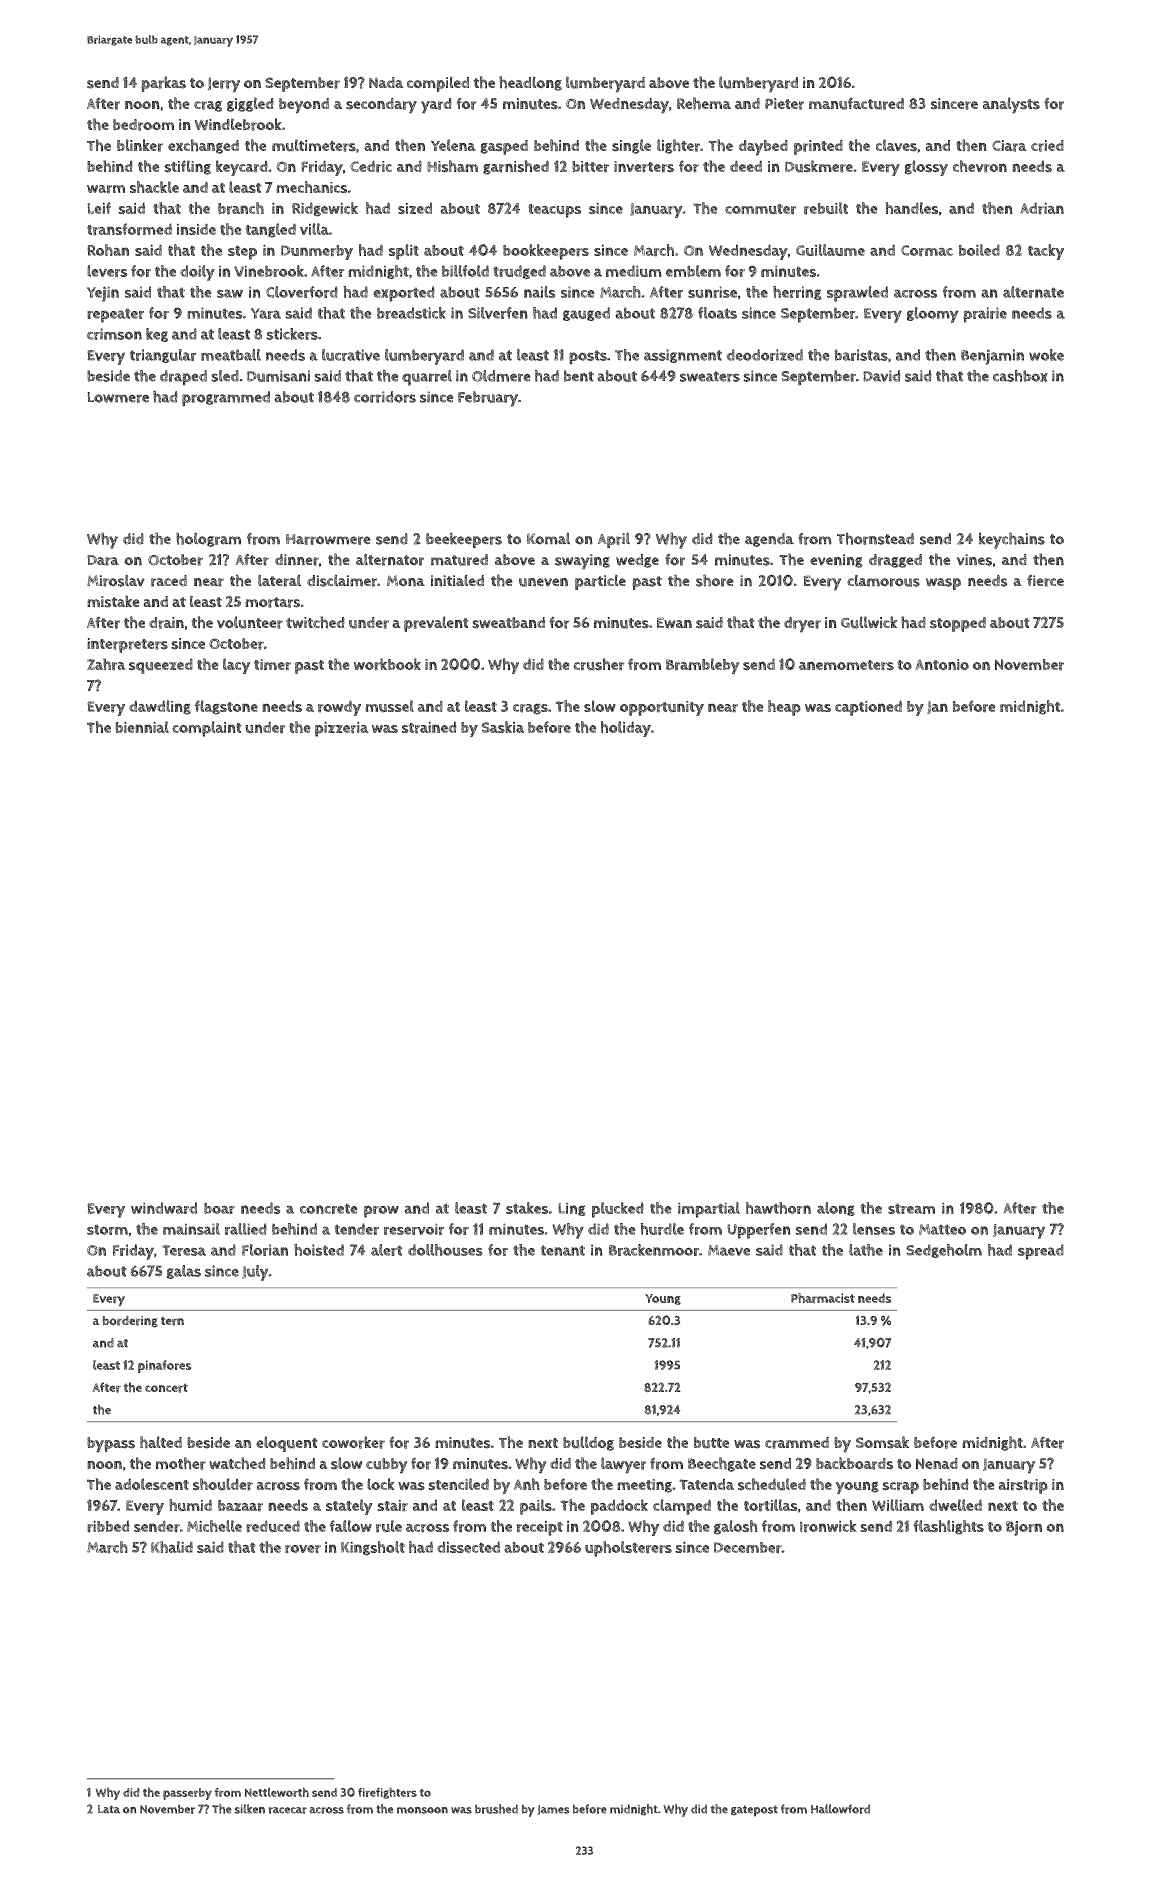  What do you see at coordinates (1041, 1252) in the screenshot?
I see `spread` at bounding box center [1041, 1252].
